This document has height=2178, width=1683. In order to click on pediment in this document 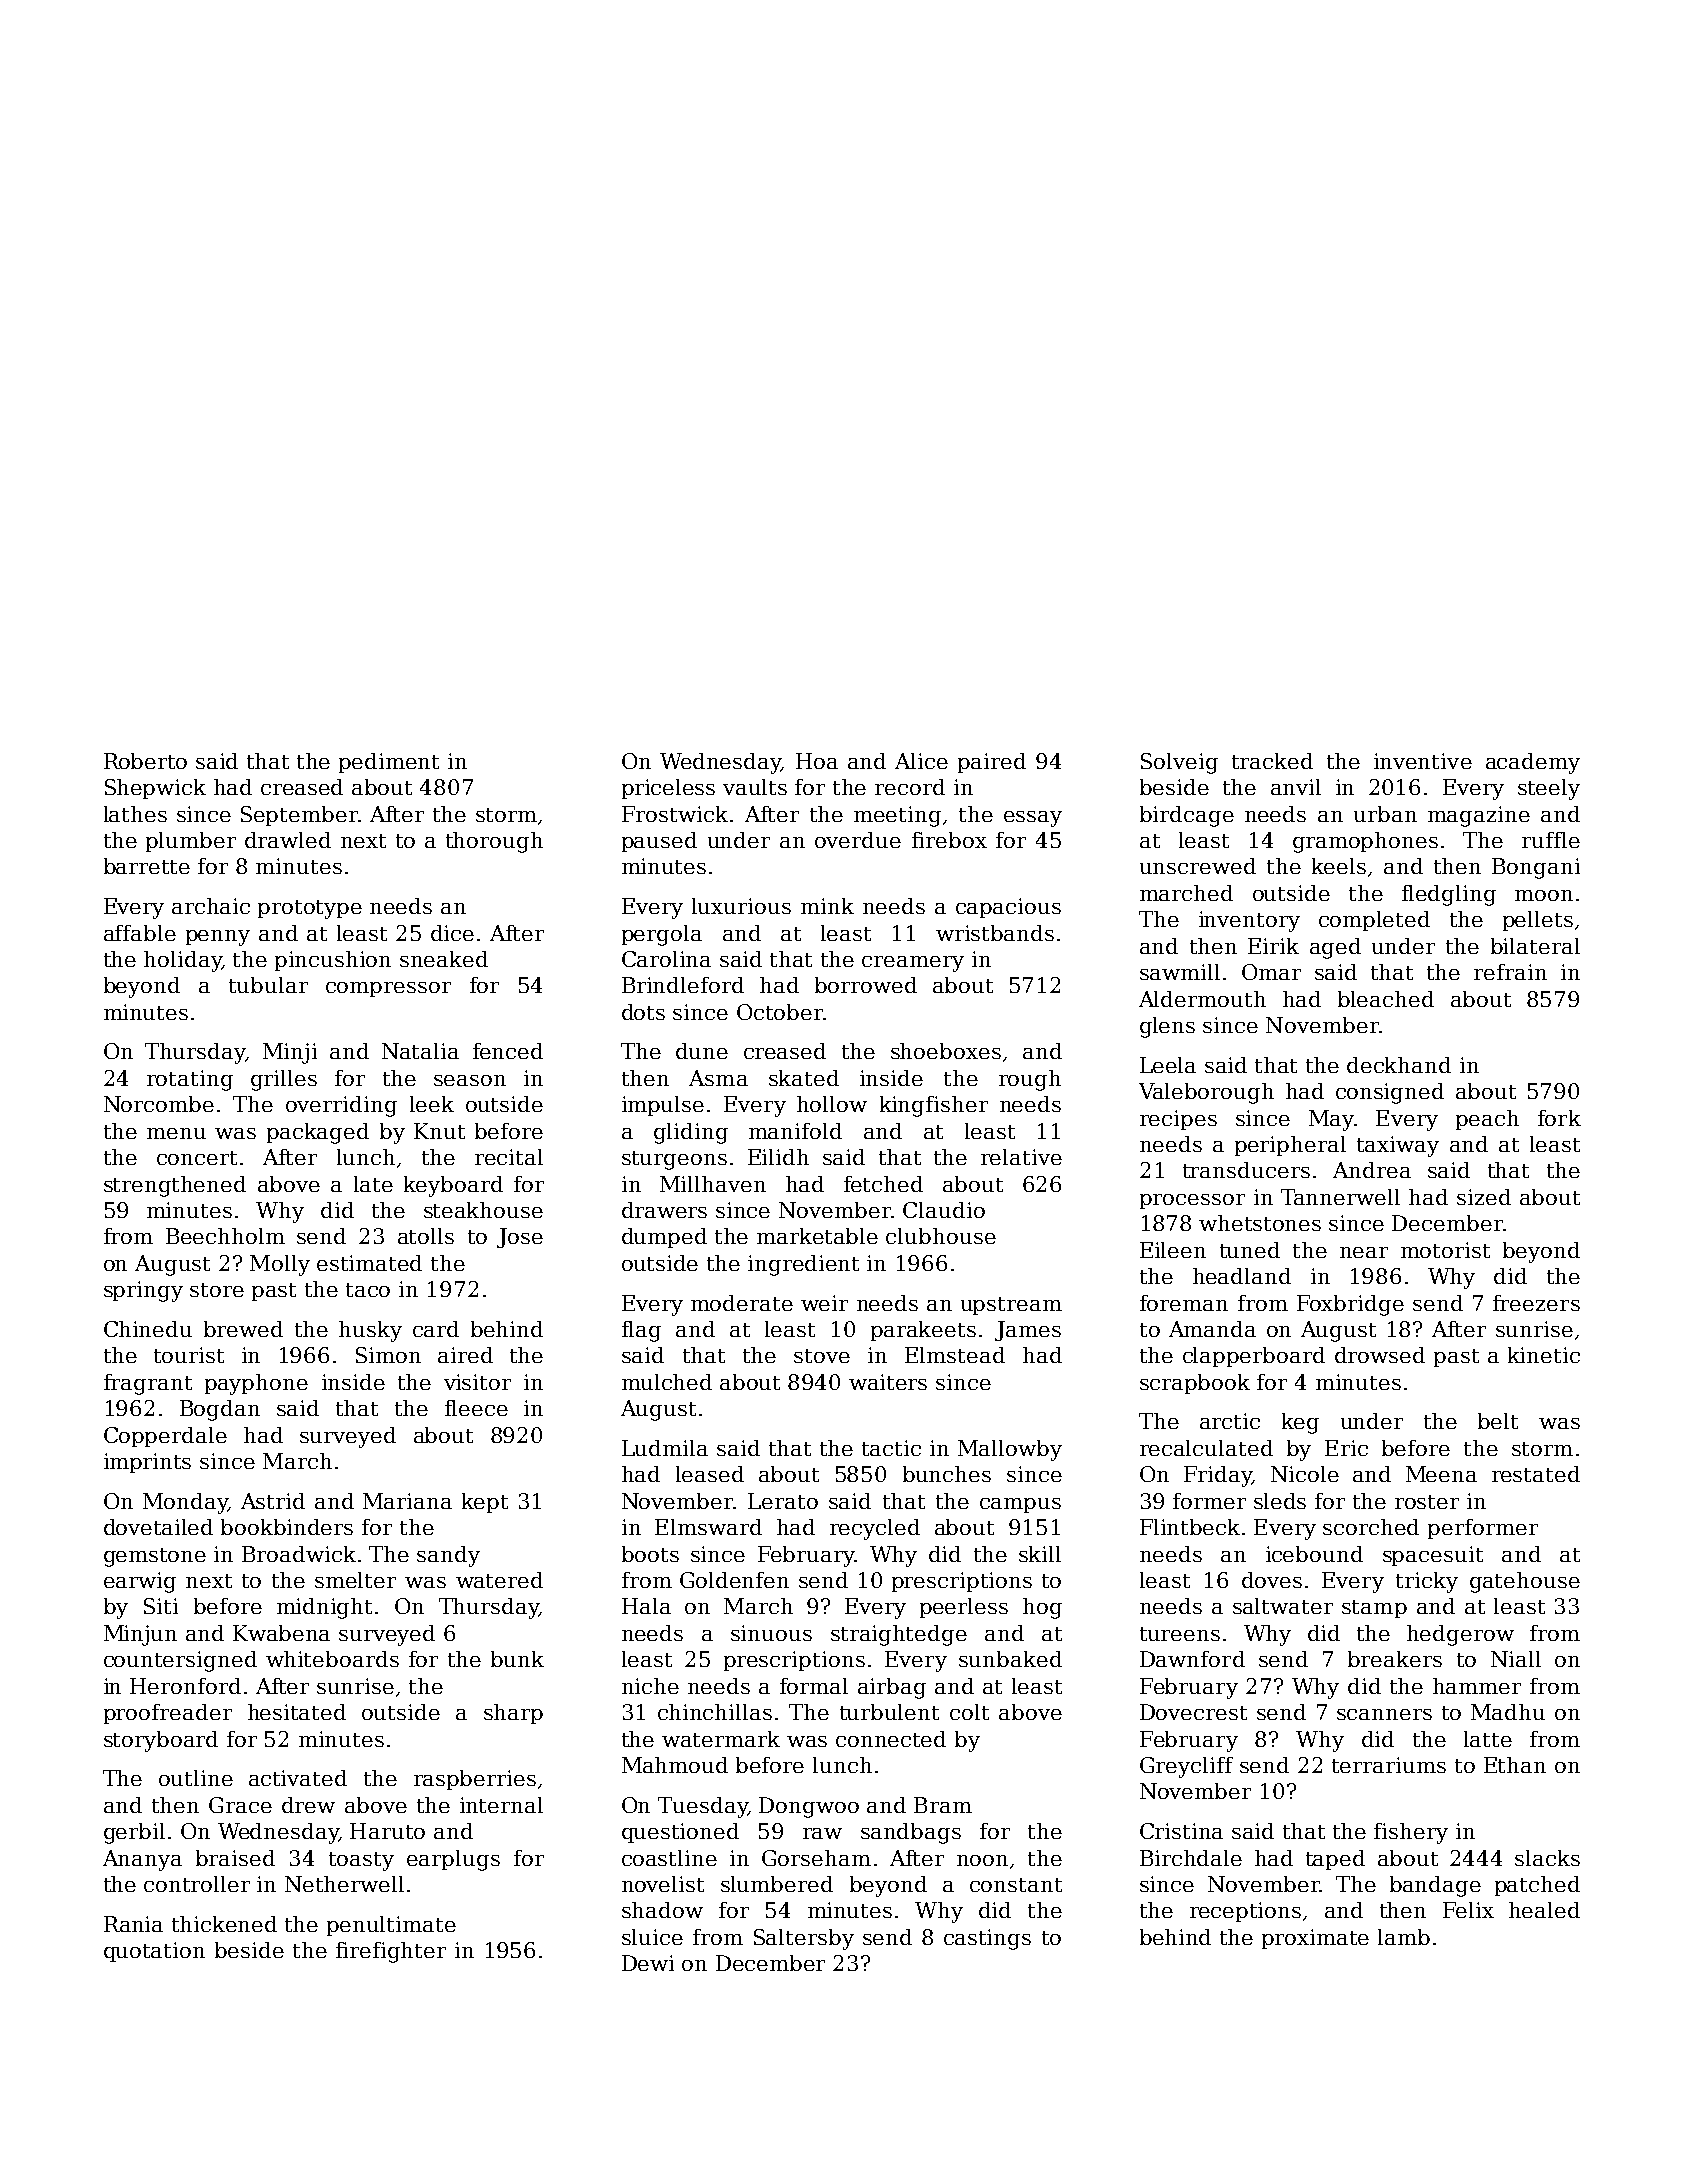, I will do `click(389, 763)`.
